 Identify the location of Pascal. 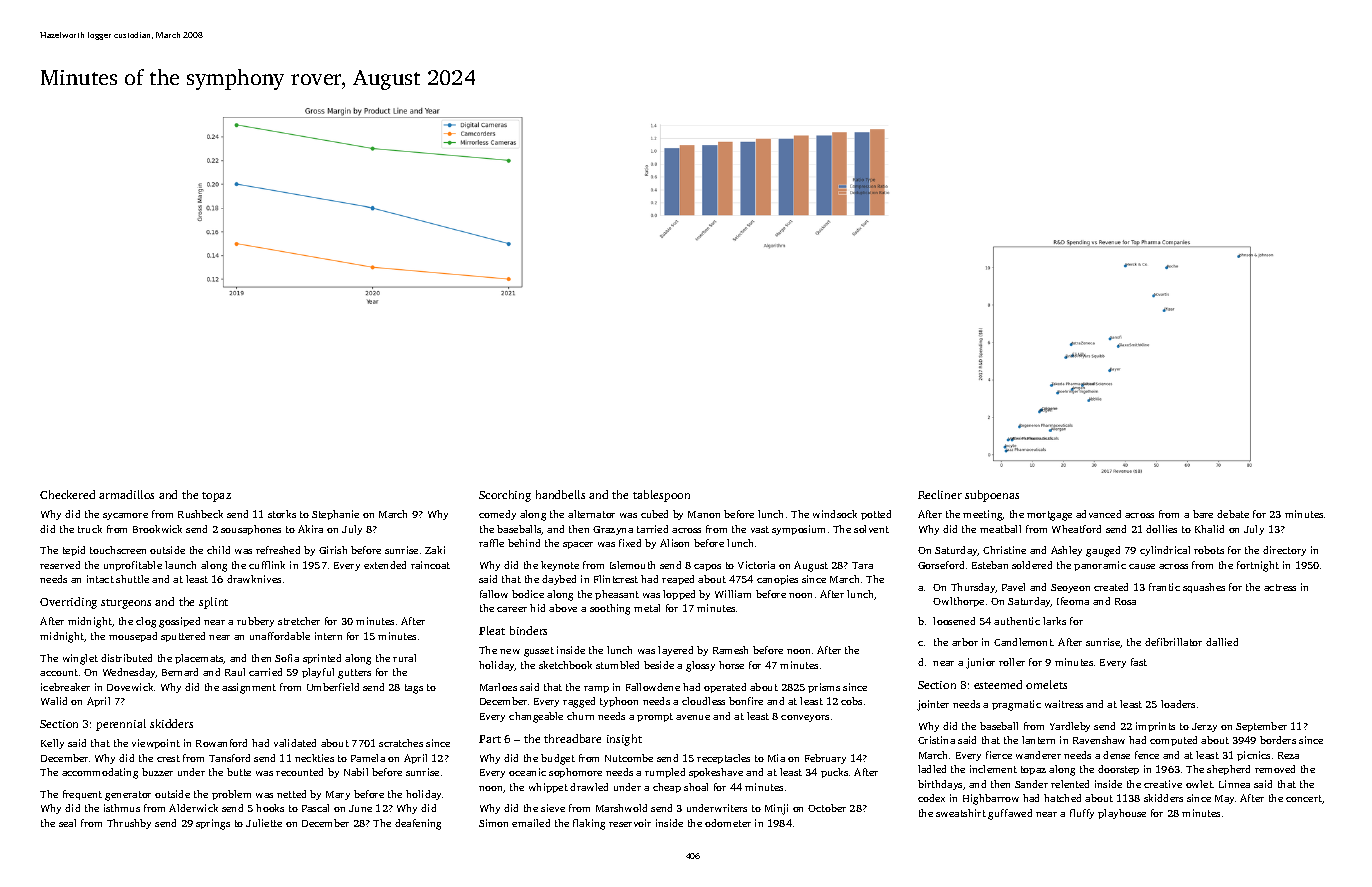
(315, 808).
